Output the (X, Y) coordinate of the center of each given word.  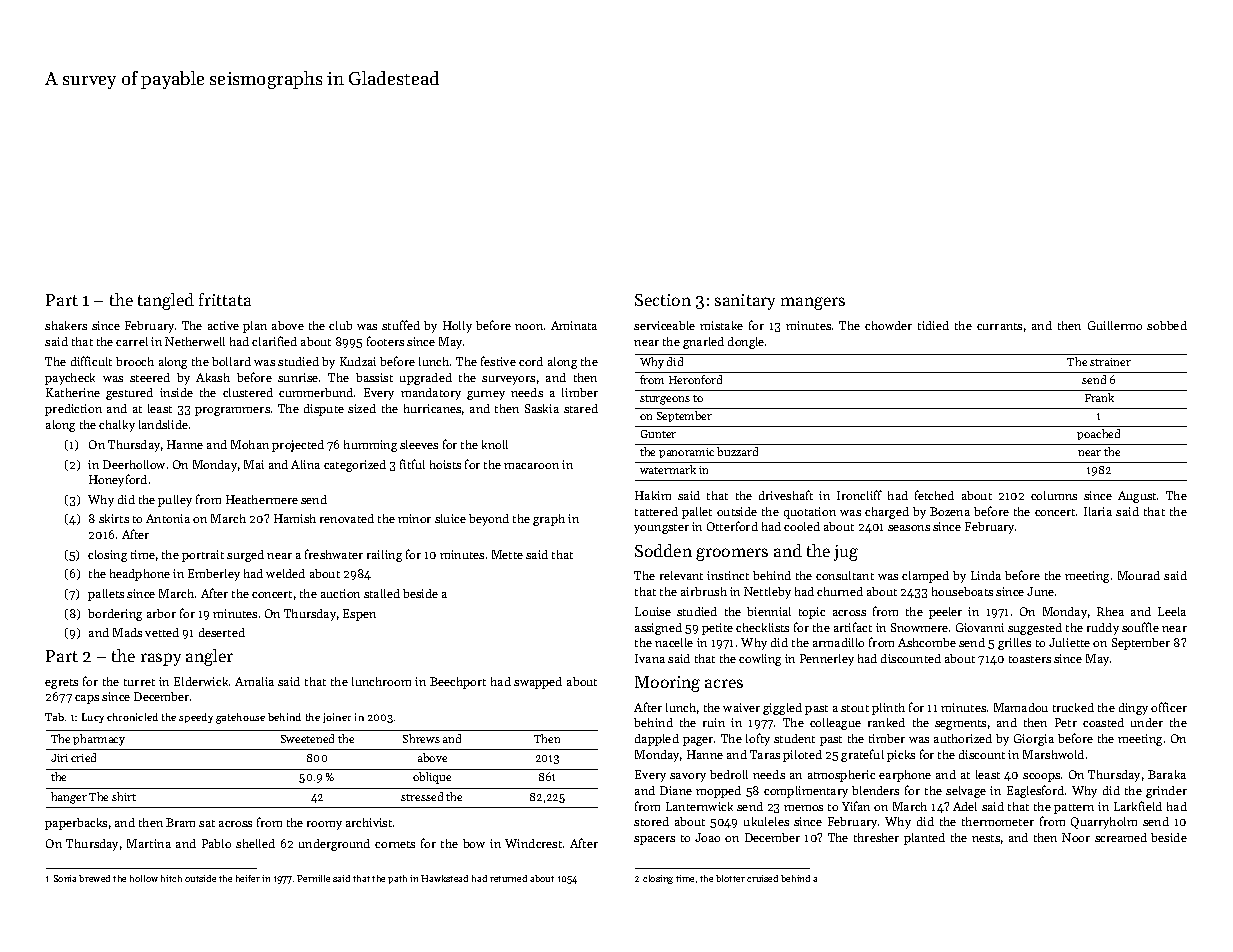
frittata (225, 299)
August (1137, 497)
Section (663, 300)
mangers (813, 303)
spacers (654, 840)
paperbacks (76, 824)
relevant (681, 575)
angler (209, 657)
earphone (905, 776)
